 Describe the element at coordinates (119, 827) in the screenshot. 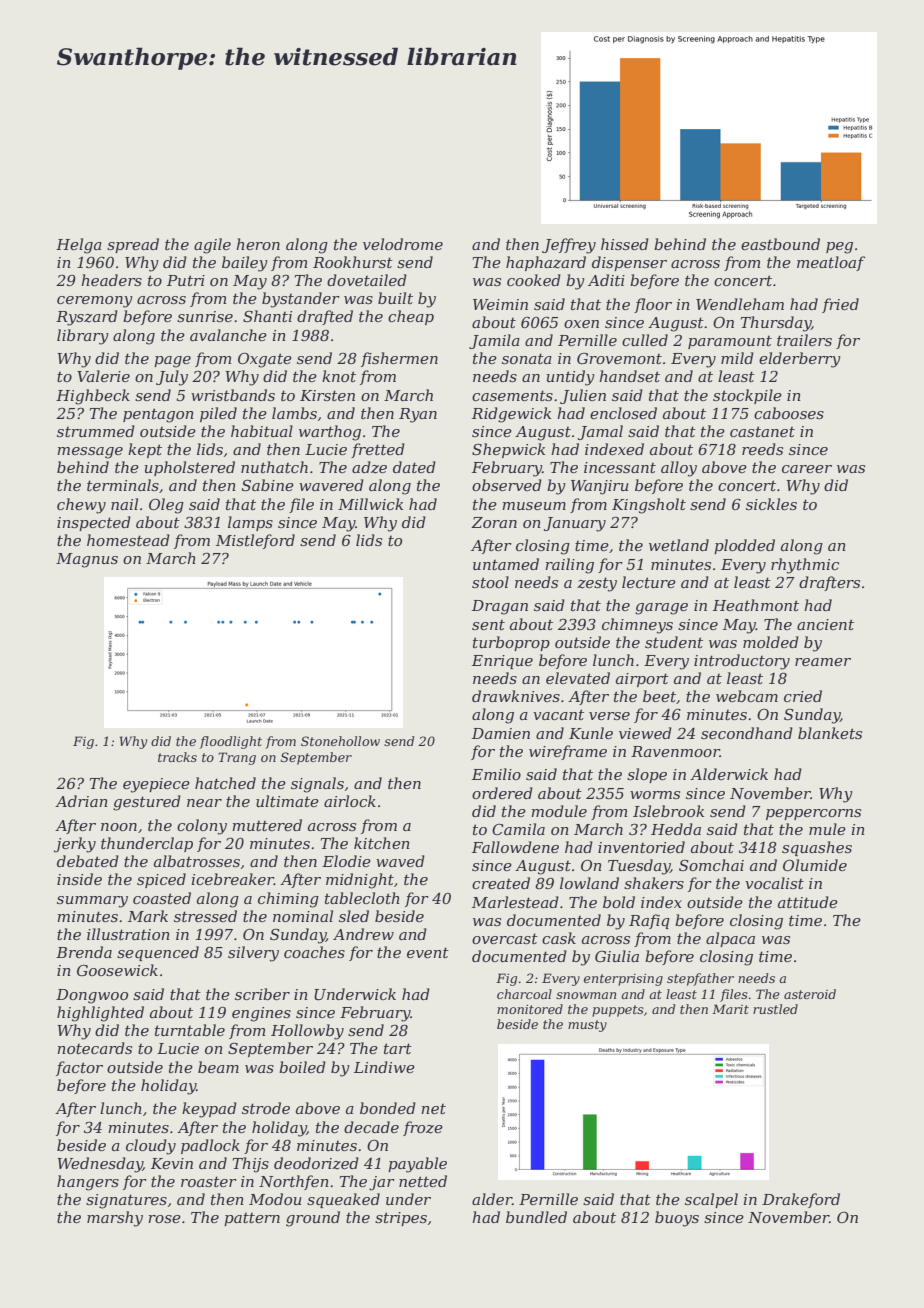

I see `noon` at that location.
